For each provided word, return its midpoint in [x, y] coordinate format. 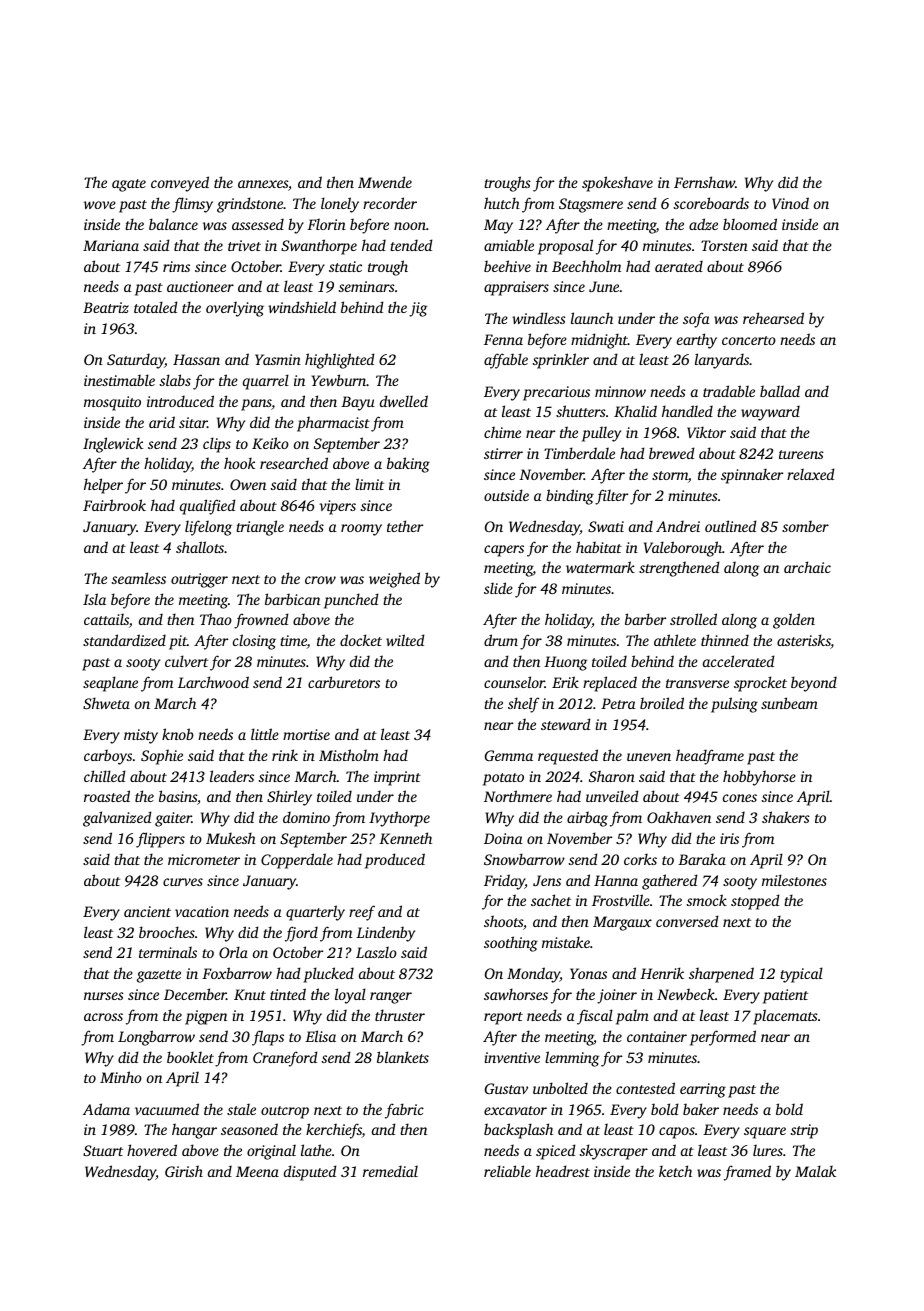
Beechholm [586, 266]
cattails [106, 619]
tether [405, 526]
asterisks [804, 641]
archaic [807, 567]
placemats [785, 1017]
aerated [679, 266]
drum [501, 640]
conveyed [180, 184]
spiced [556, 1152]
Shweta [106, 703]
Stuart [103, 1150]
